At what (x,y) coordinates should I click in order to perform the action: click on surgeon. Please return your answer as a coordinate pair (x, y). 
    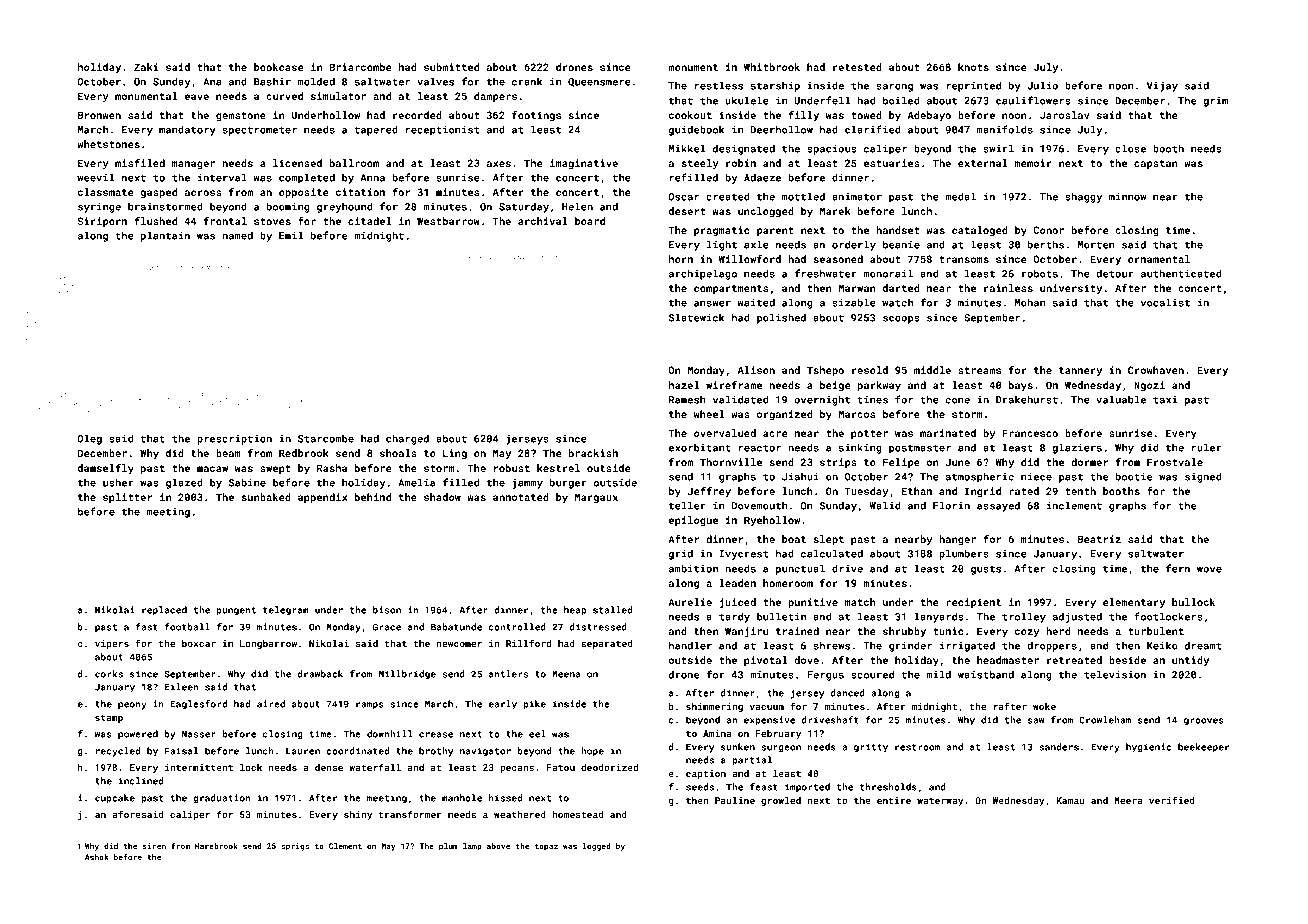
    Looking at the image, I should click on (781, 749).
